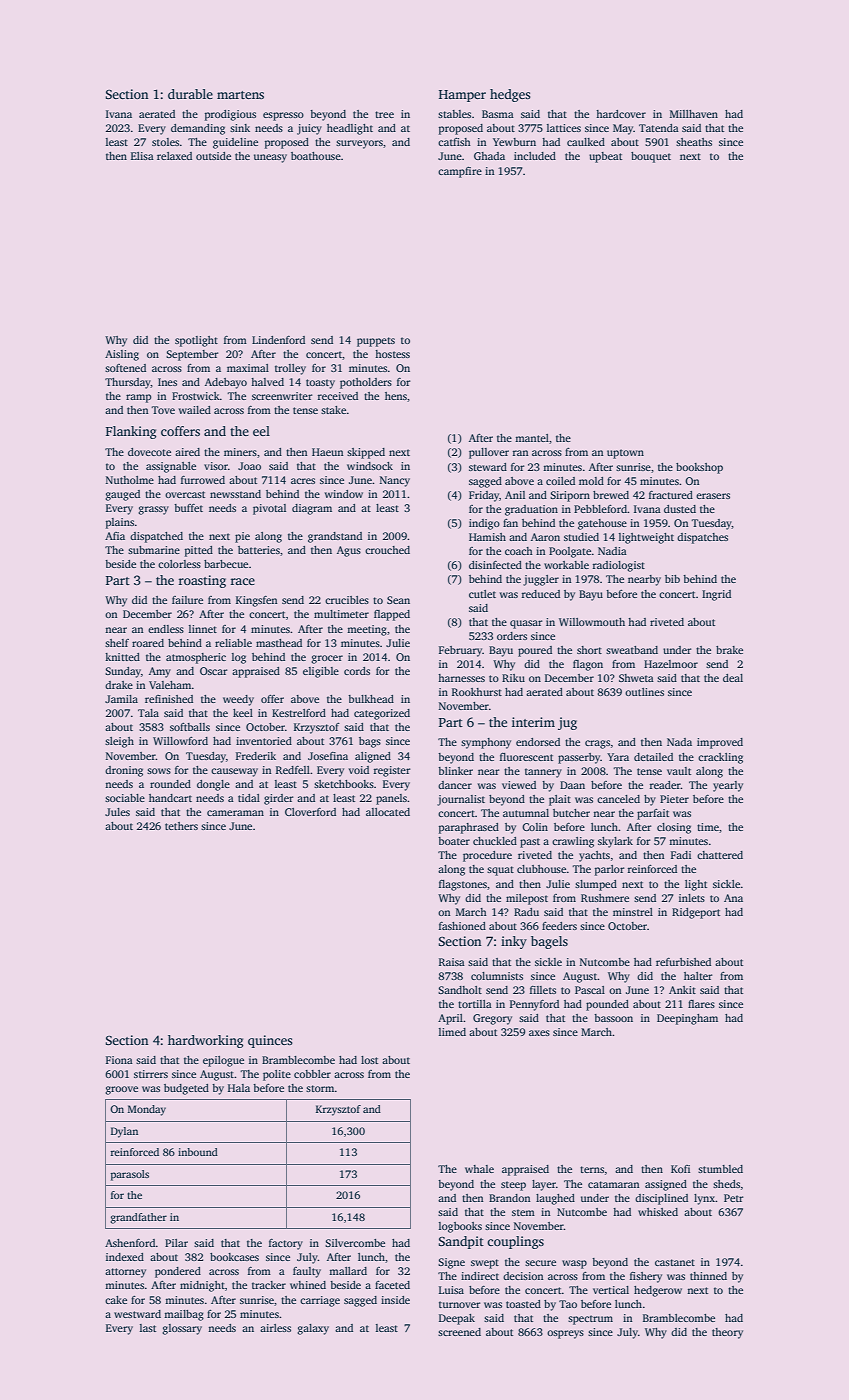 The width and height of the screenshot is (849, 1400). Describe the element at coordinates (240, 95) in the screenshot. I see `martens` at that location.
